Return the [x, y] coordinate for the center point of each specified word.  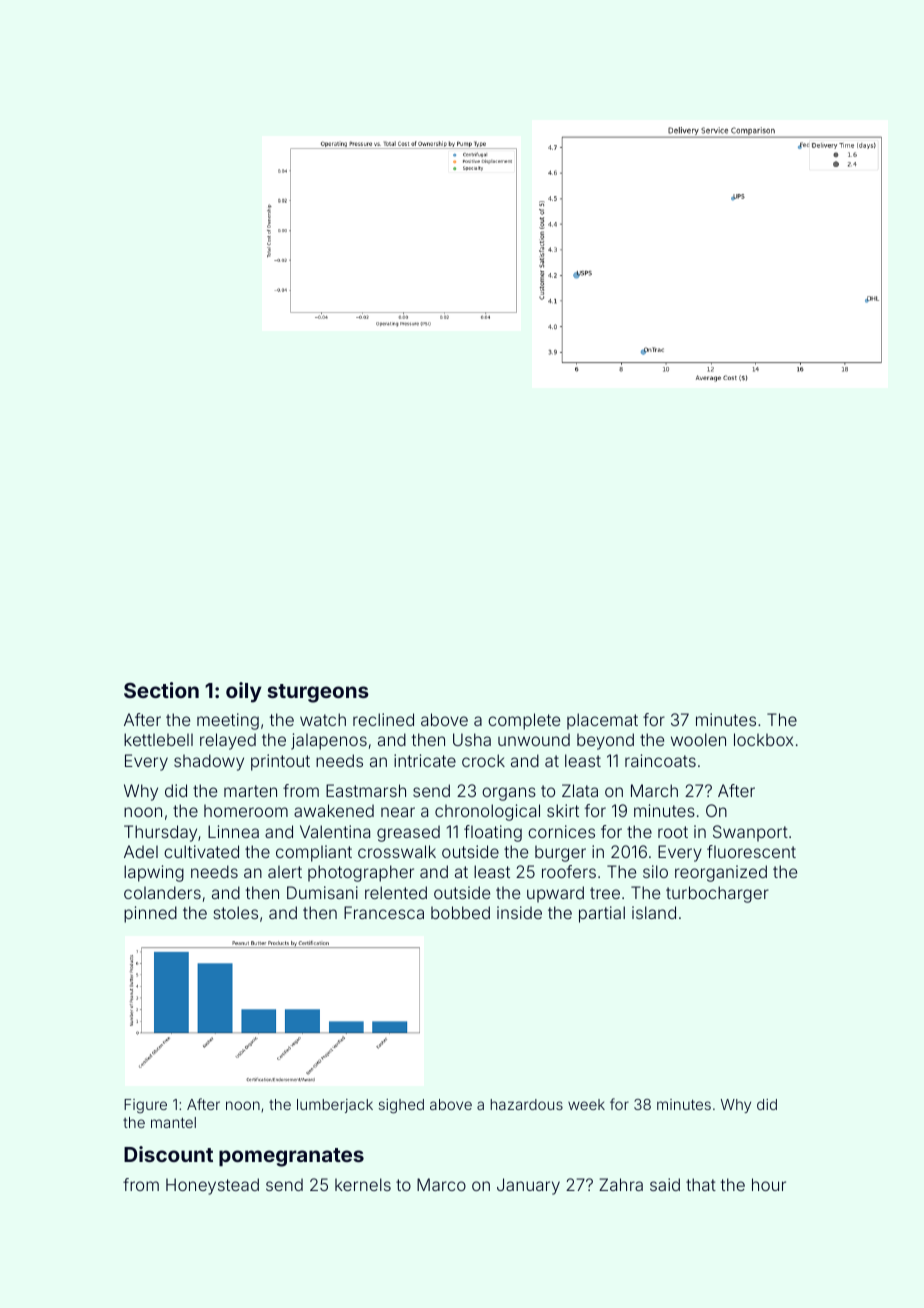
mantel [173, 1122]
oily [244, 692]
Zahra [621, 1184]
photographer [361, 873]
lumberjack [335, 1106]
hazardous [527, 1104]
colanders [162, 892]
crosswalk [397, 851]
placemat [602, 721]
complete [524, 721]
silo [655, 871]
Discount [168, 1154]
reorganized [721, 873]
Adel [141, 851]
